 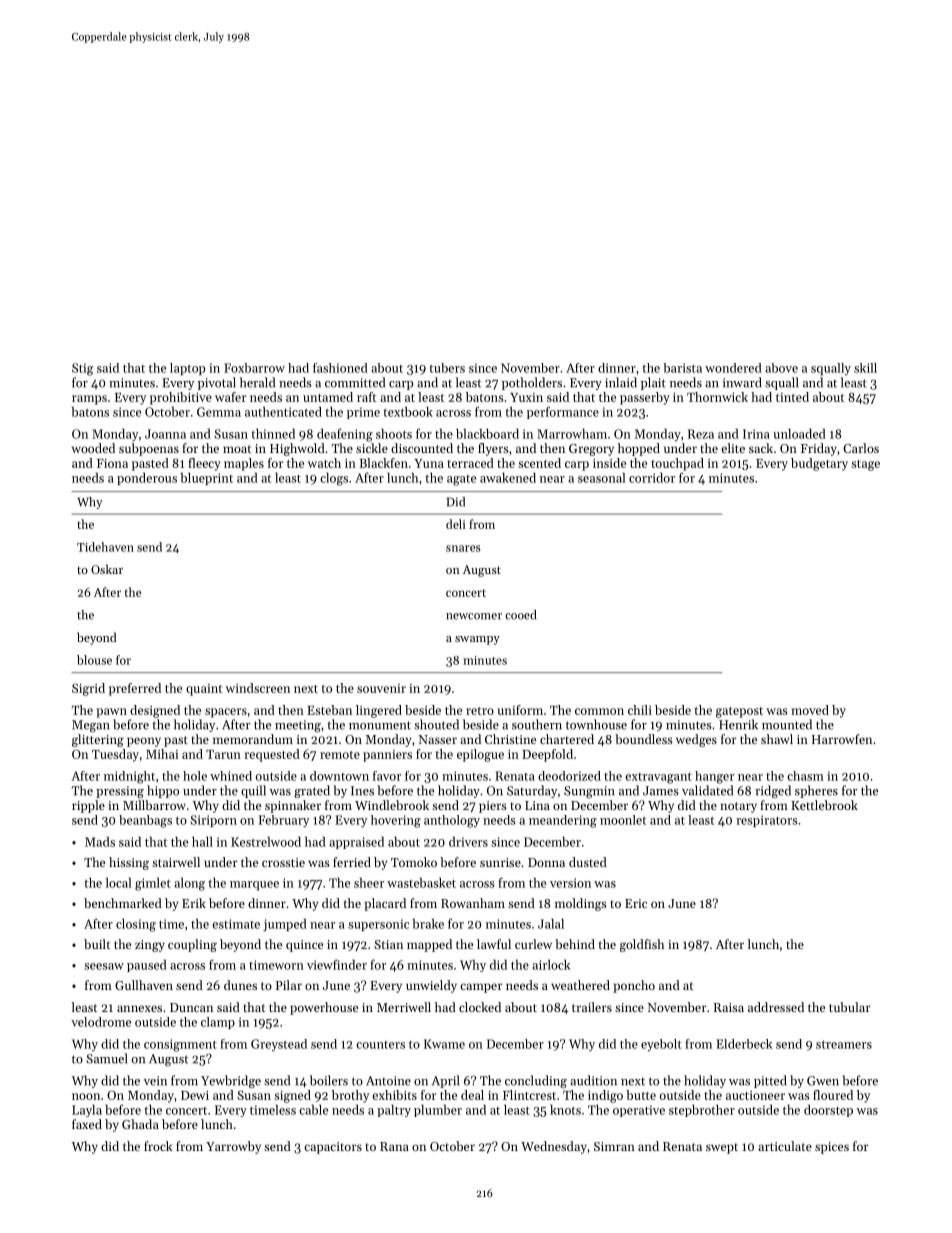 I want to click on stage, so click(x=865, y=465).
